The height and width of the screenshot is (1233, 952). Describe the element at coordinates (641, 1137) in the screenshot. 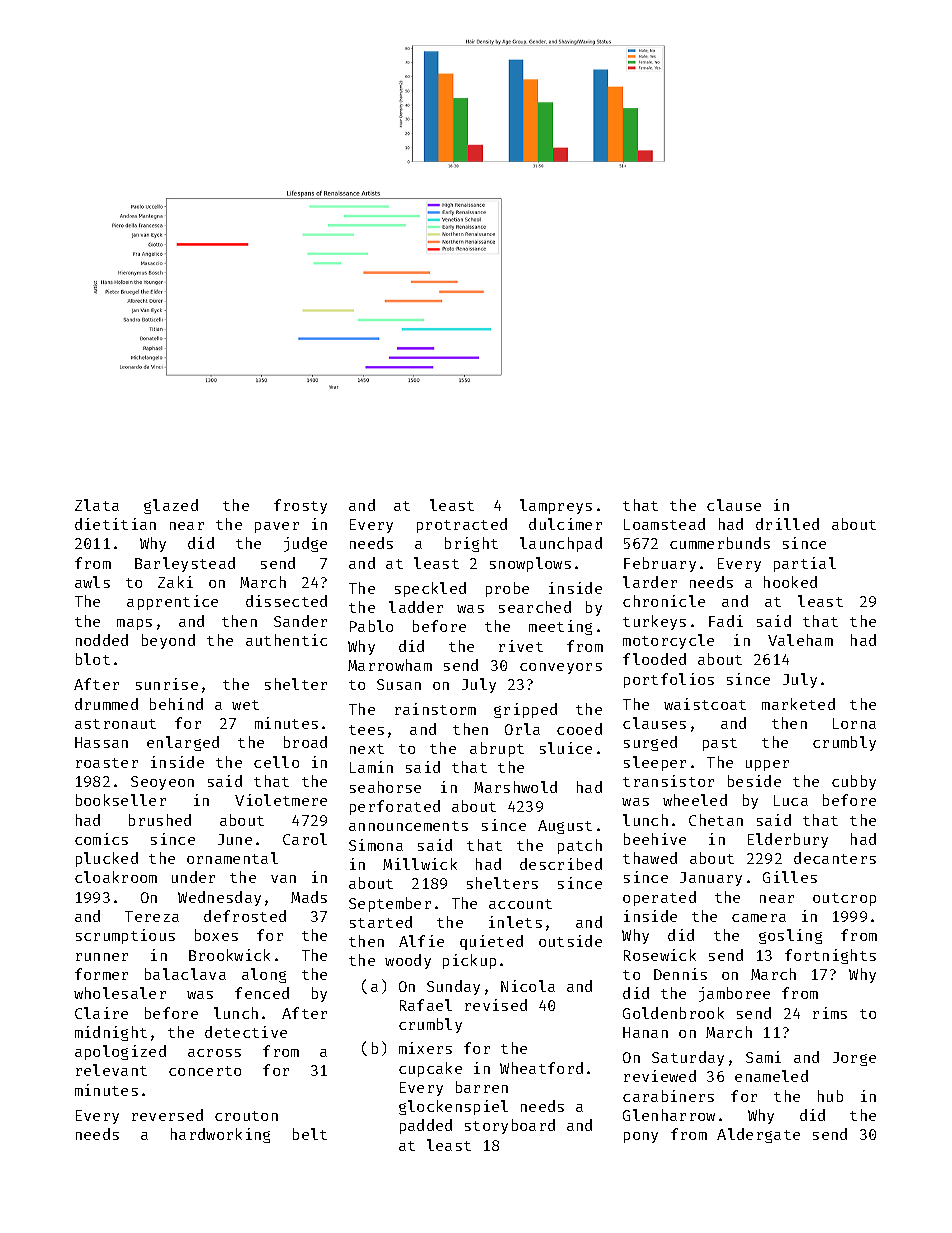

I see `pony` at that location.
